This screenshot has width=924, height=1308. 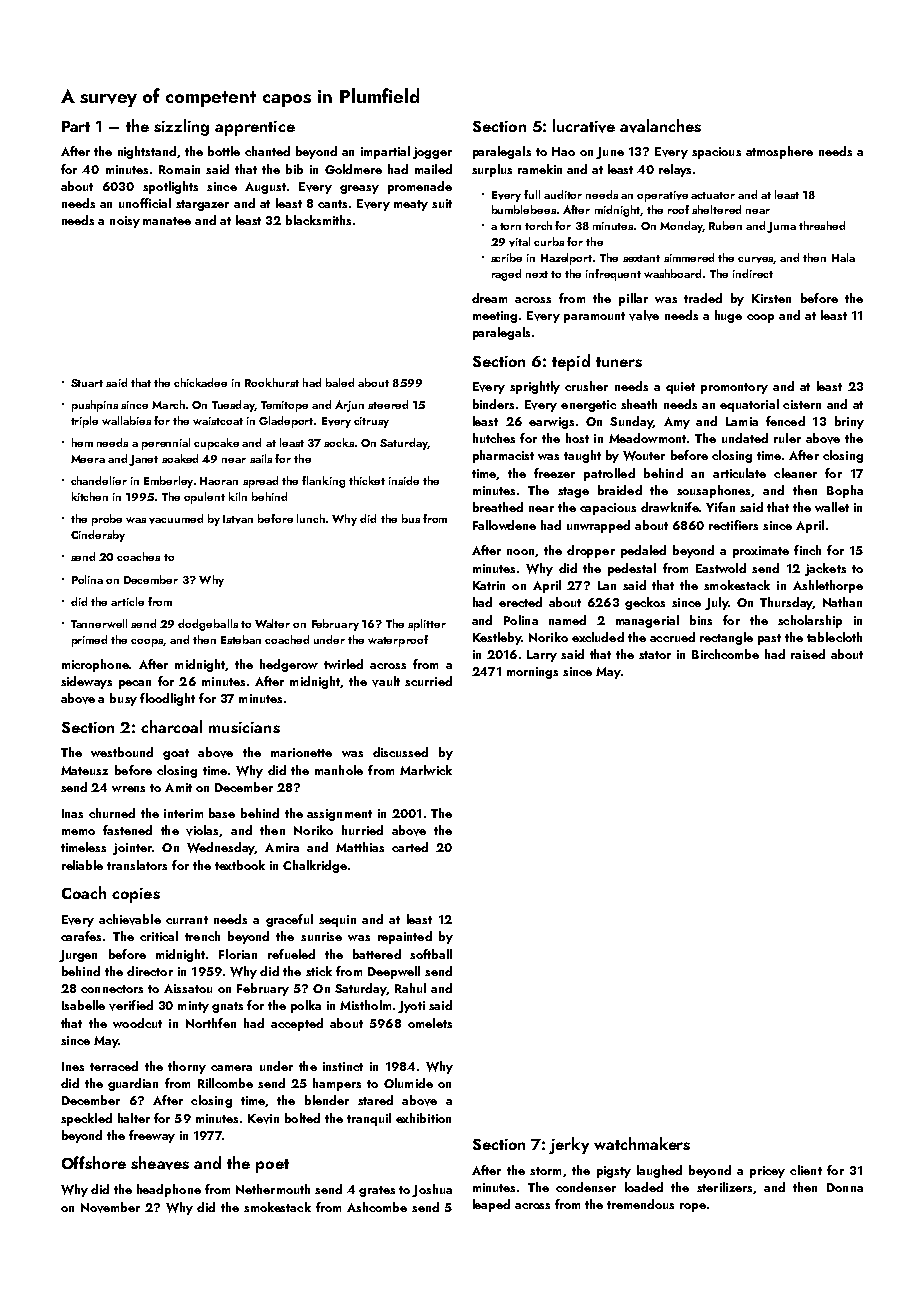 I want to click on Birchcombe, so click(x=725, y=654).
